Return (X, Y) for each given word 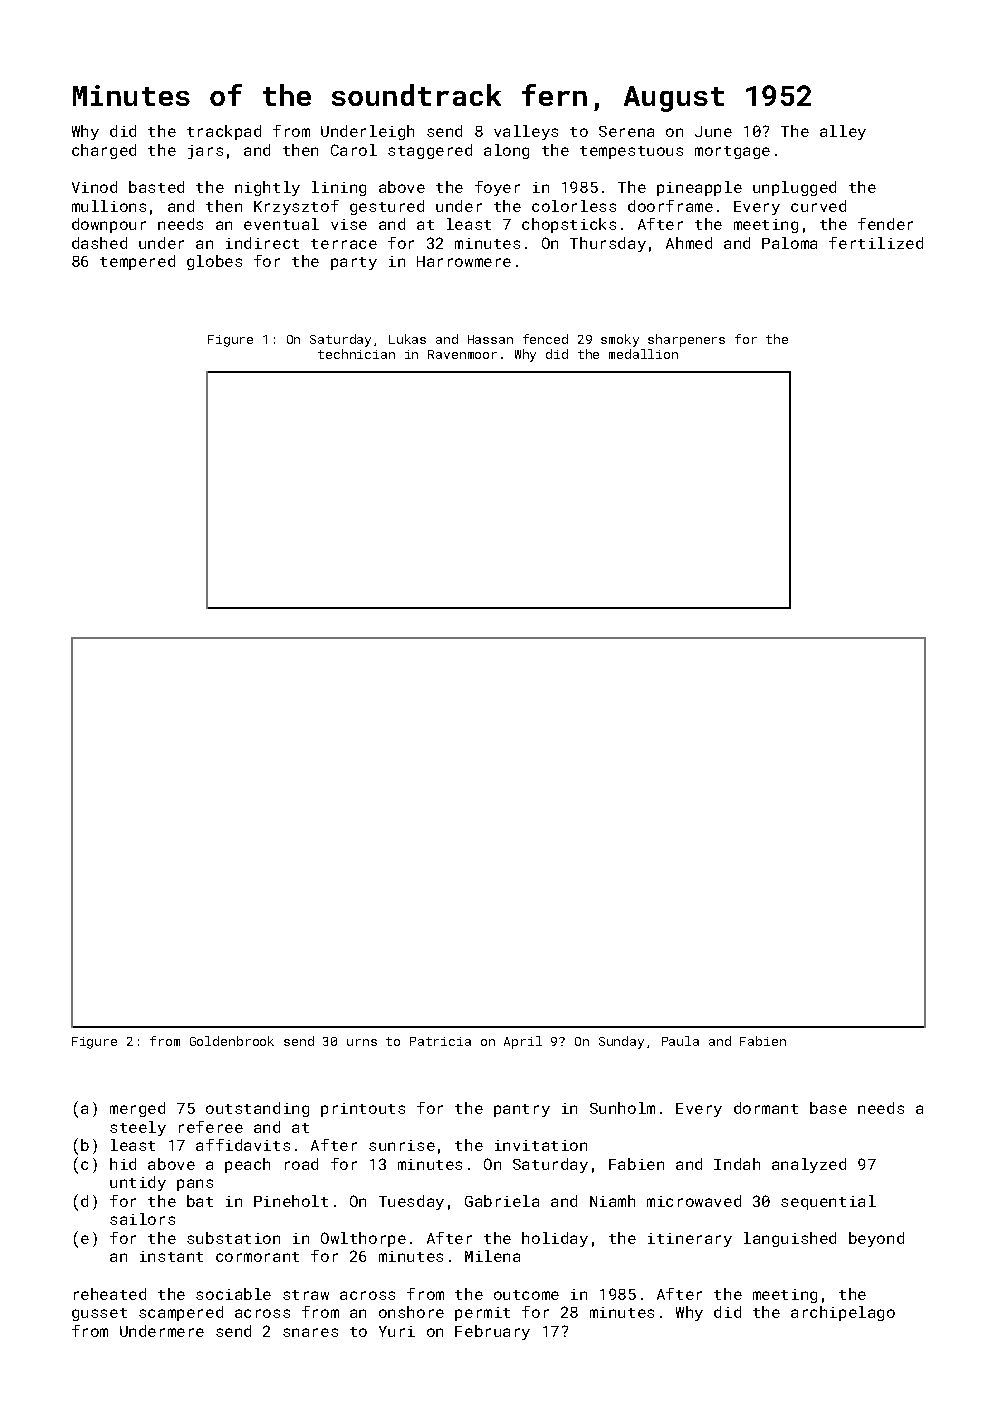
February (492, 1332)
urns (362, 1042)
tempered (137, 262)
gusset (99, 1314)
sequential (828, 1202)
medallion (643, 354)
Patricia (440, 1041)
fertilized (876, 243)
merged (137, 1109)
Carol (354, 150)
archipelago (843, 1313)
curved (818, 206)
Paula (680, 1041)
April (523, 1042)
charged (104, 151)
